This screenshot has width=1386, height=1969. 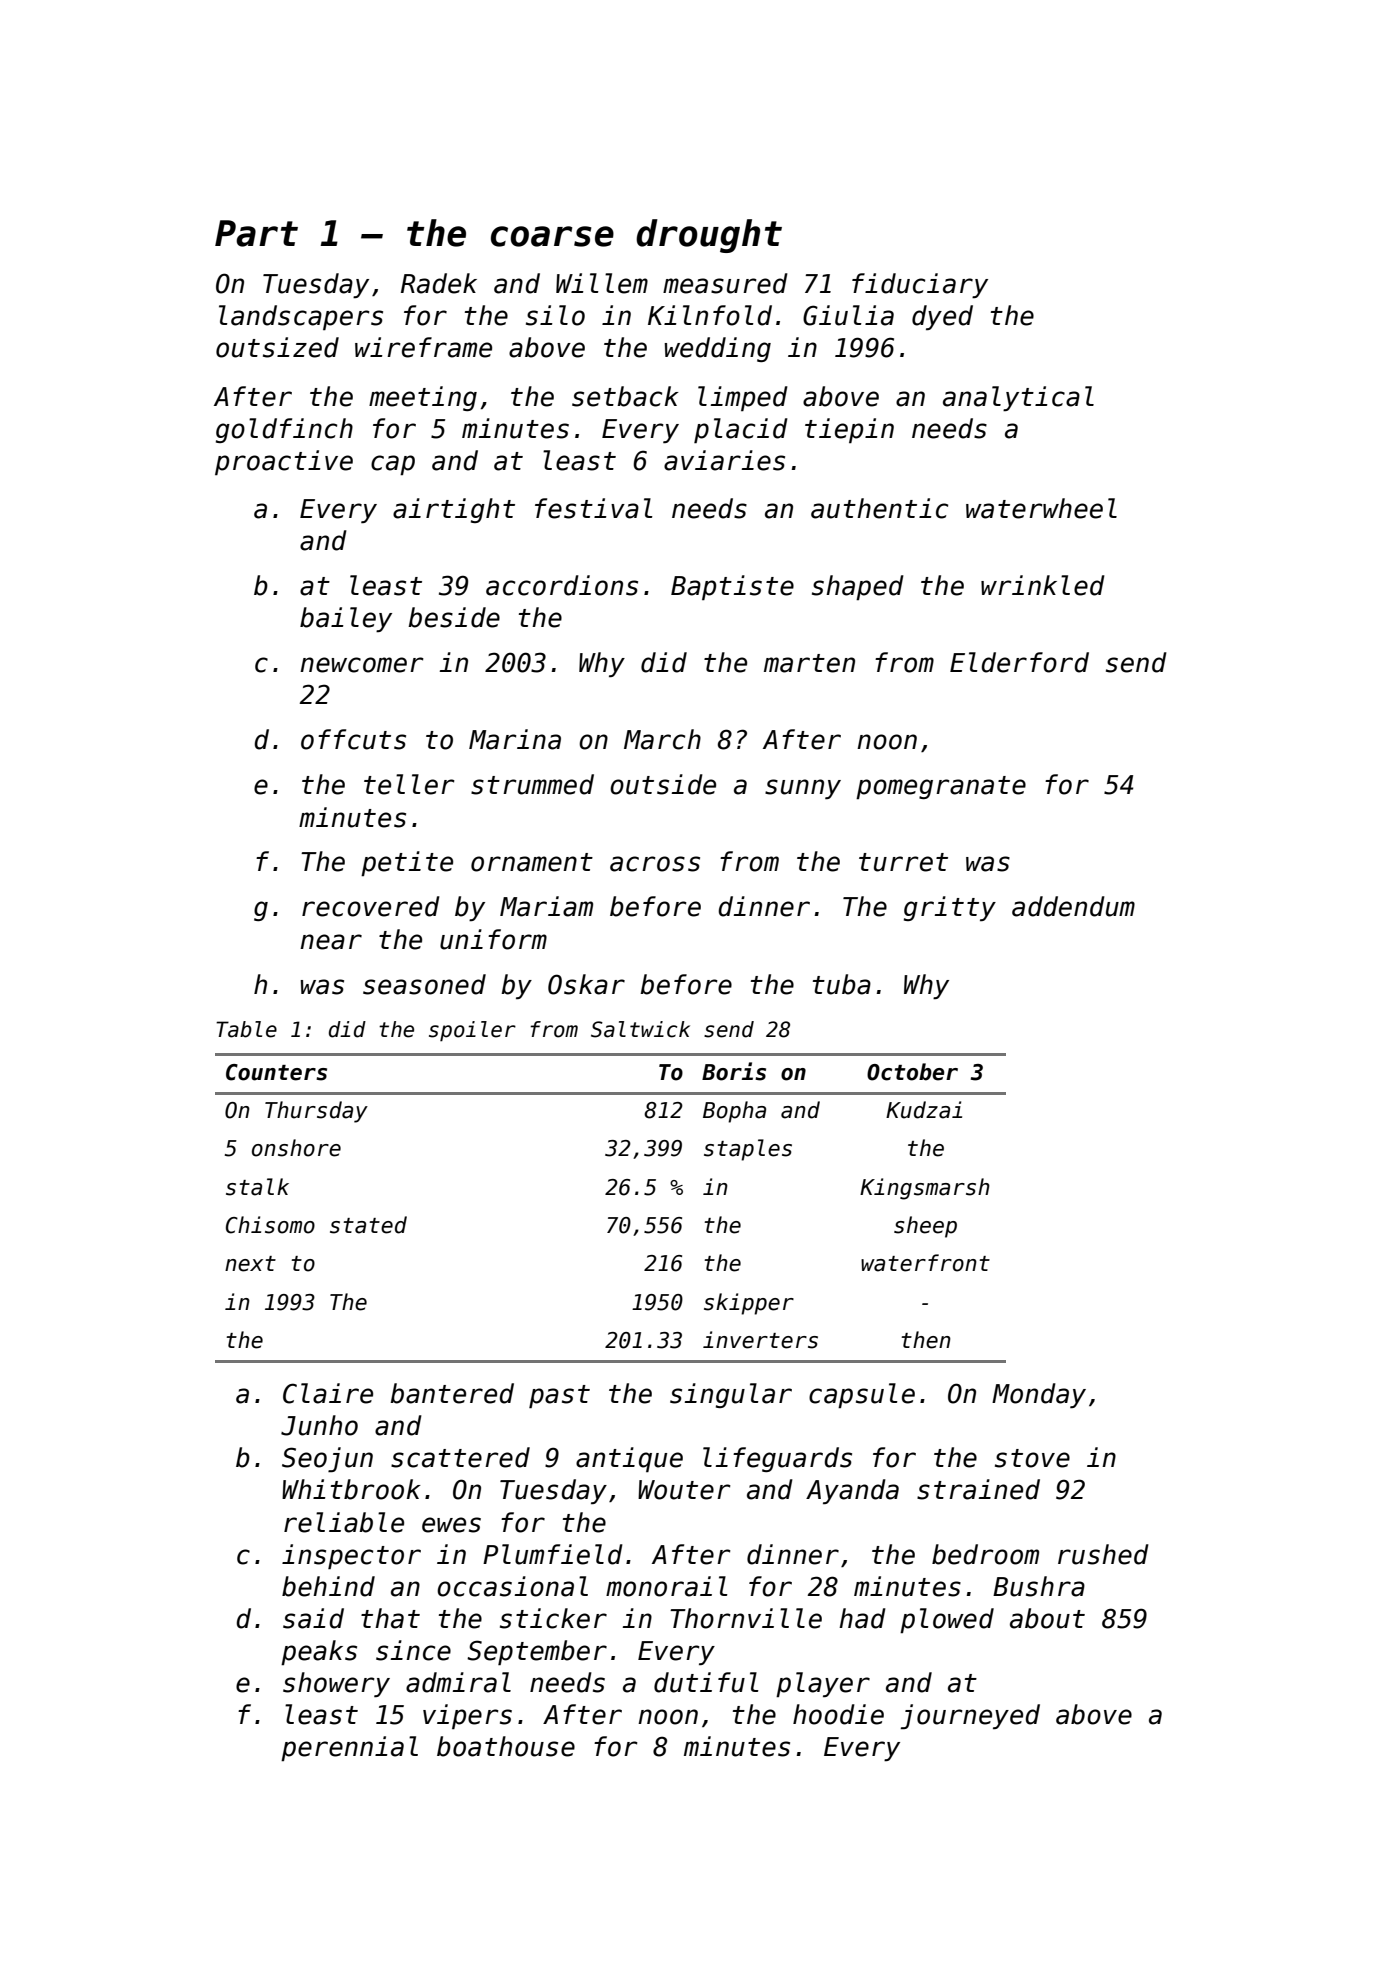 I want to click on newcomer, so click(x=362, y=665).
